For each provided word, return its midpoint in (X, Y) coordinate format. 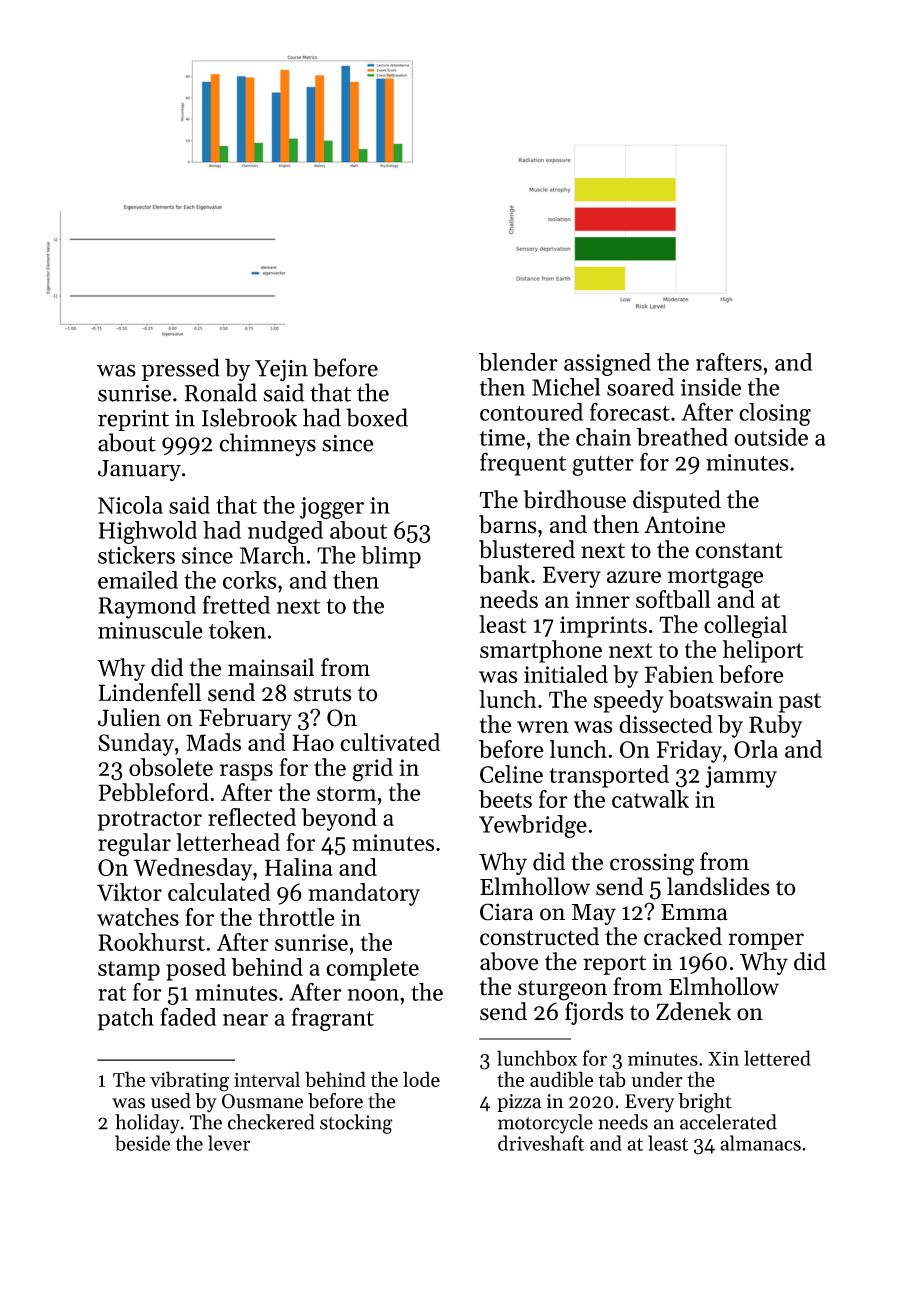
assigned (607, 364)
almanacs (760, 1143)
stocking (356, 1124)
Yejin (281, 371)
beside (142, 1143)
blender (518, 362)
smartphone (541, 651)
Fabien (679, 674)
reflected (252, 817)
